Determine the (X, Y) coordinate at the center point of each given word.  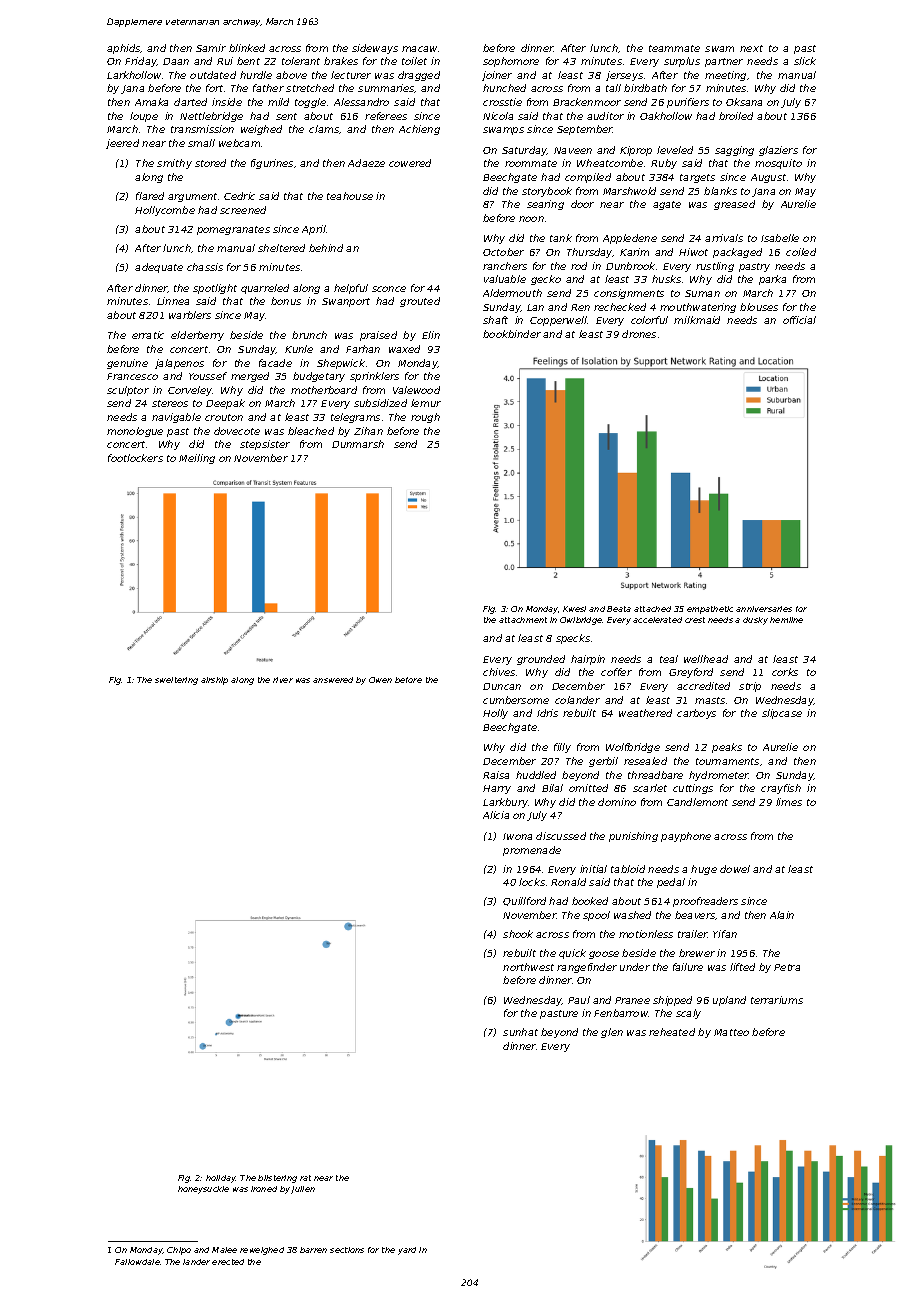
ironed (264, 1189)
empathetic (710, 610)
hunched (504, 88)
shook (518, 934)
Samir (211, 48)
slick (805, 61)
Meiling (197, 459)
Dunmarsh (358, 444)
